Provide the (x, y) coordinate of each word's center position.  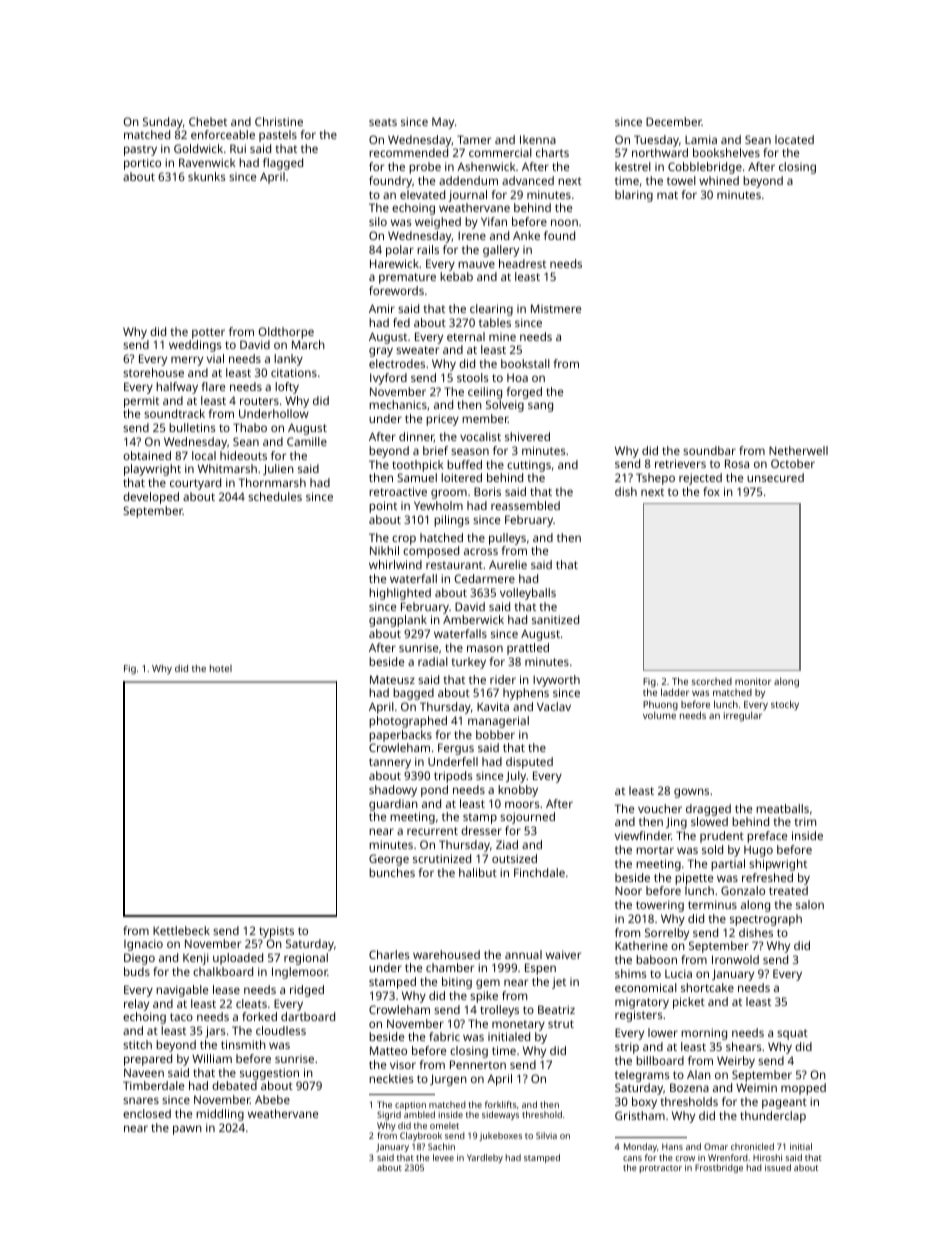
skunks (206, 176)
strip (627, 1048)
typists (276, 932)
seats (383, 122)
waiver (563, 954)
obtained (147, 455)
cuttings (529, 466)
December (674, 121)
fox (711, 491)
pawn (187, 1130)
